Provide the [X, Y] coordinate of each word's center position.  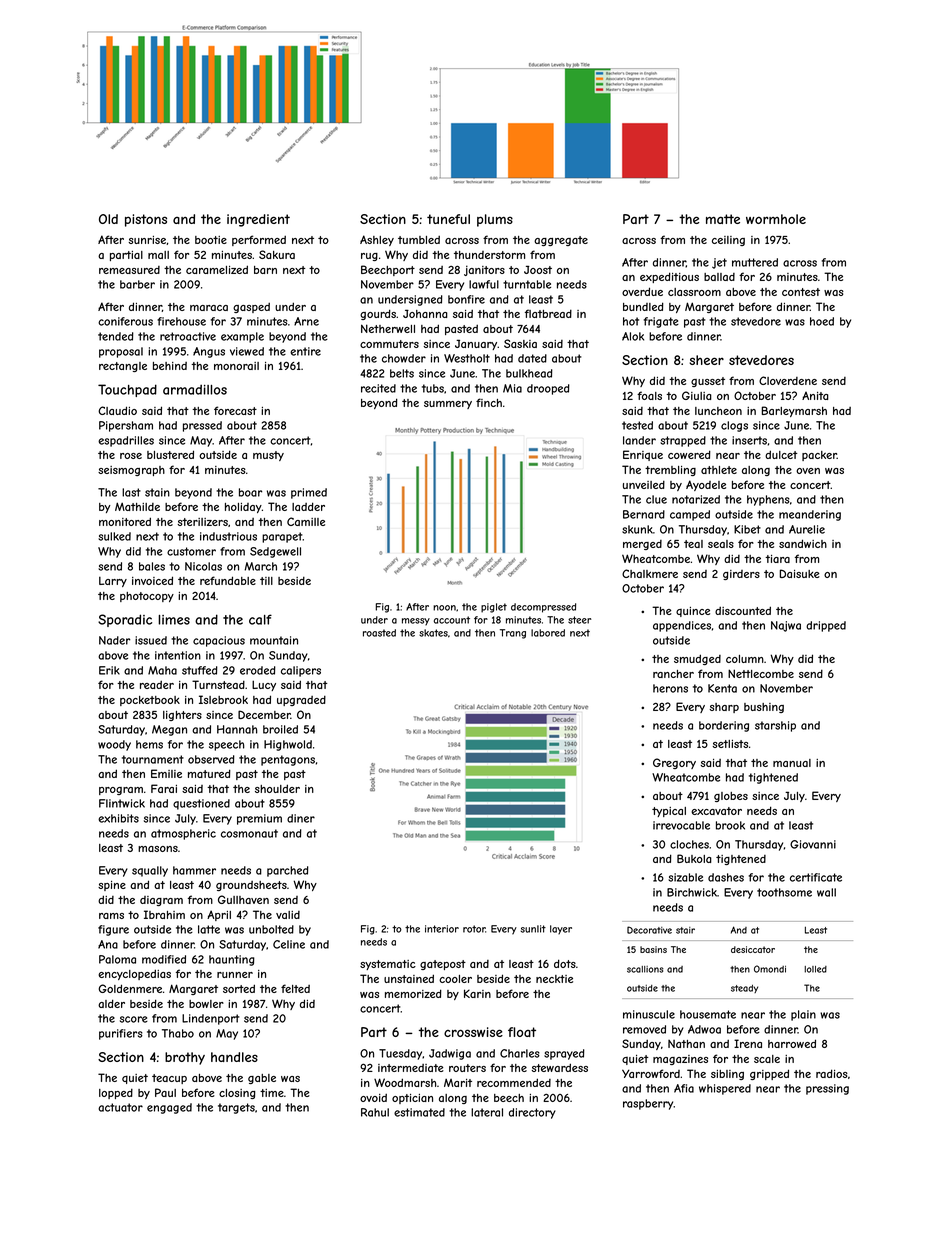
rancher [673, 674]
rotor [474, 929]
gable [262, 1079]
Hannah [237, 729]
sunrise [147, 240]
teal [693, 544]
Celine [289, 944]
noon [444, 608]
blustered [170, 454]
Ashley [377, 240]
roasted [379, 633]
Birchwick [692, 892]
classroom [694, 292]
